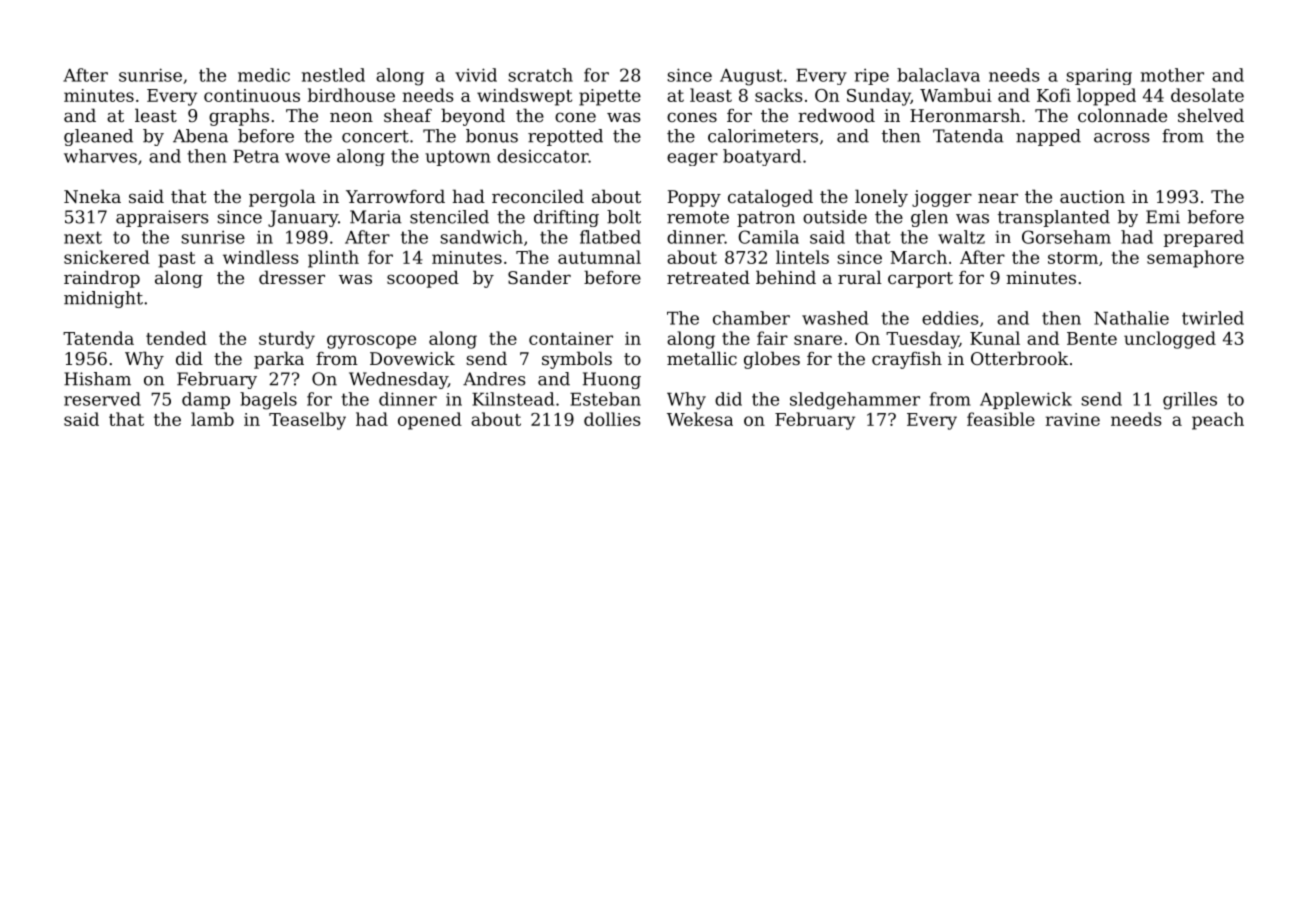  I want to click on auction, so click(1092, 196).
